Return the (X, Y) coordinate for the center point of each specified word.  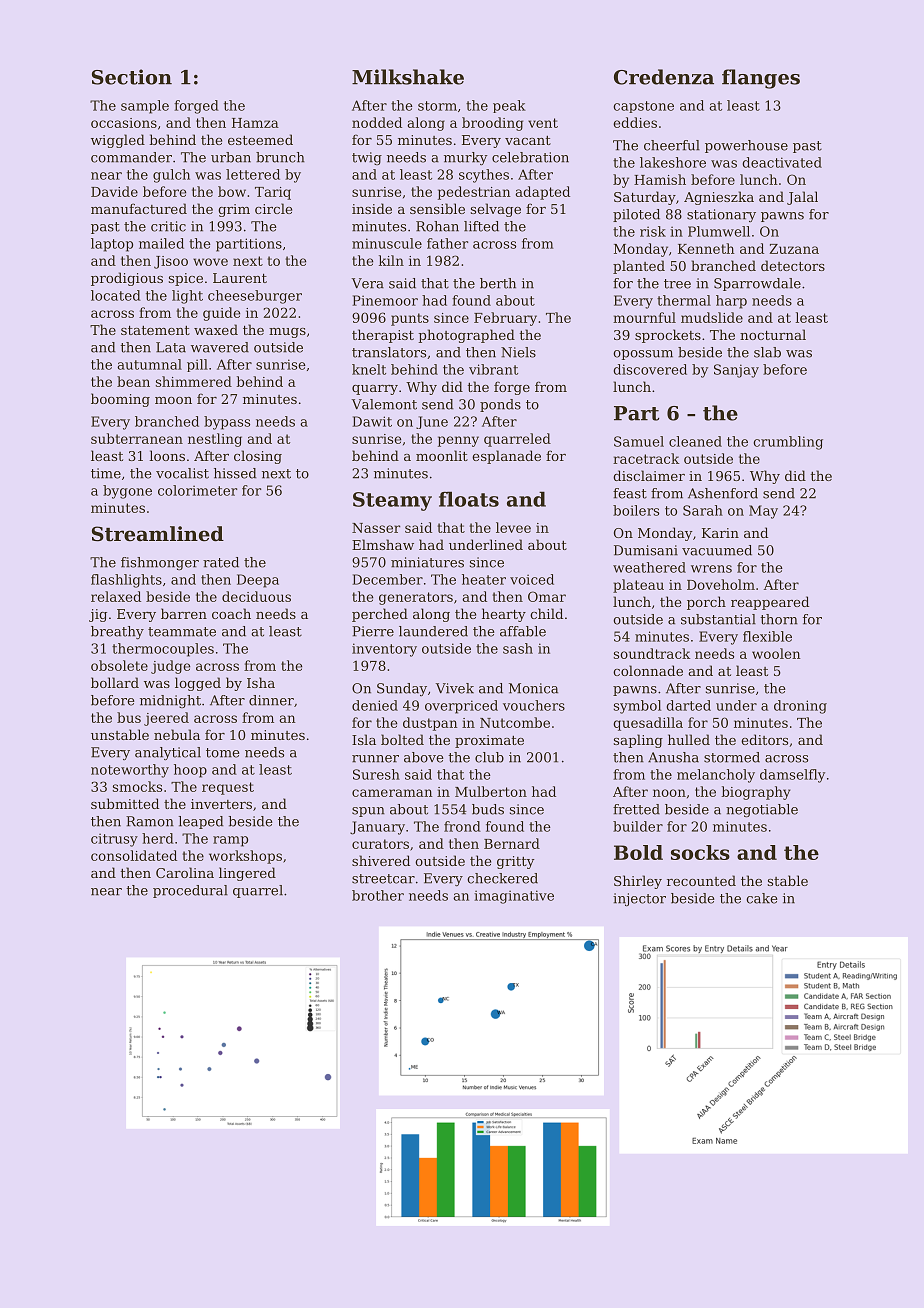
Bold (638, 852)
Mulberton (491, 791)
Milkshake (408, 77)
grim (234, 210)
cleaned (695, 441)
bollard (115, 682)
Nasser (376, 528)
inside (372, 208)
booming (120, 400)
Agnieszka (719, 198)
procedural (190, 891)
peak (509, 106)
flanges (761, 79)
